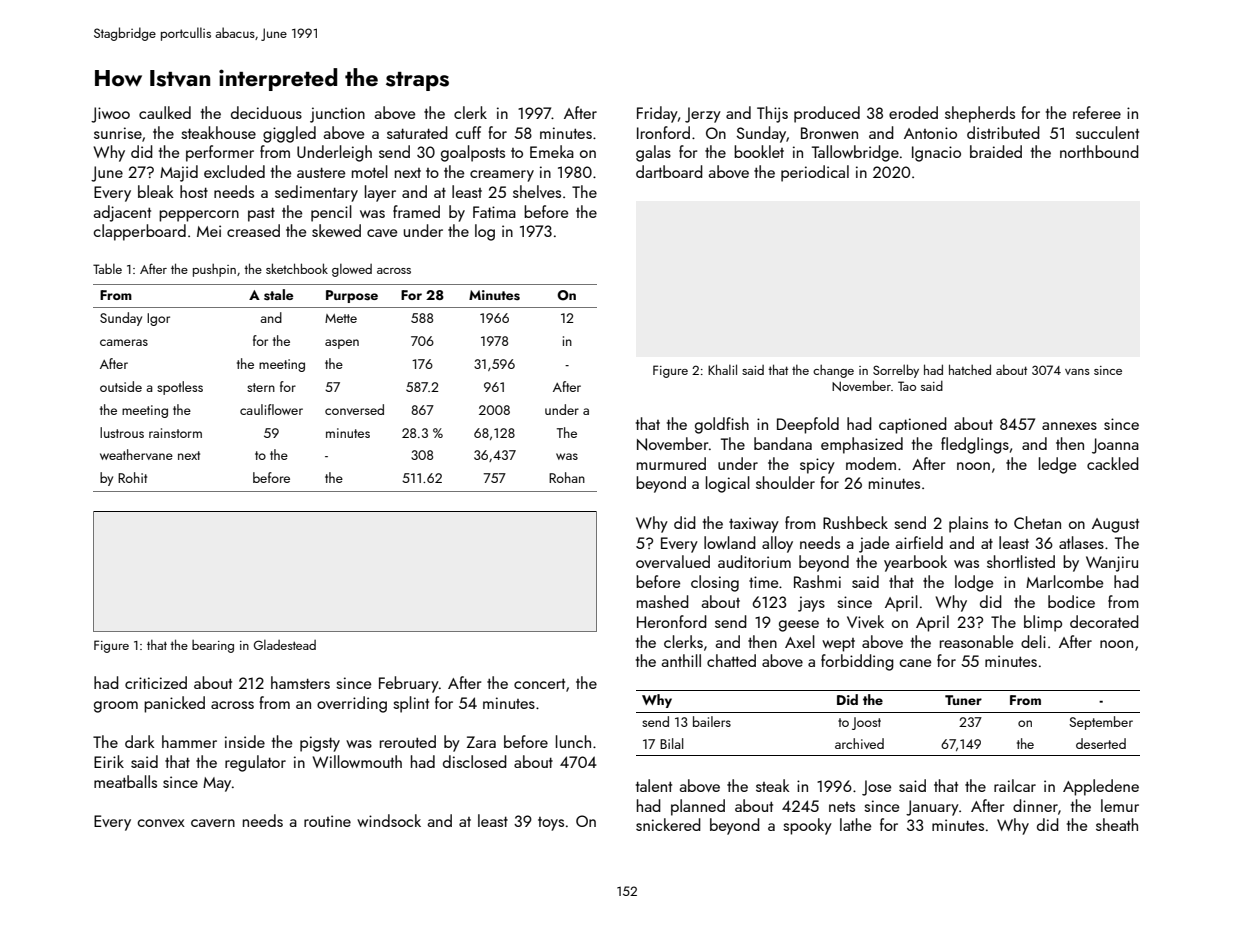 The image size is (1233, 952). Describe the element at coordinates (289, 134) in the image. I see `giggled` at that location.
